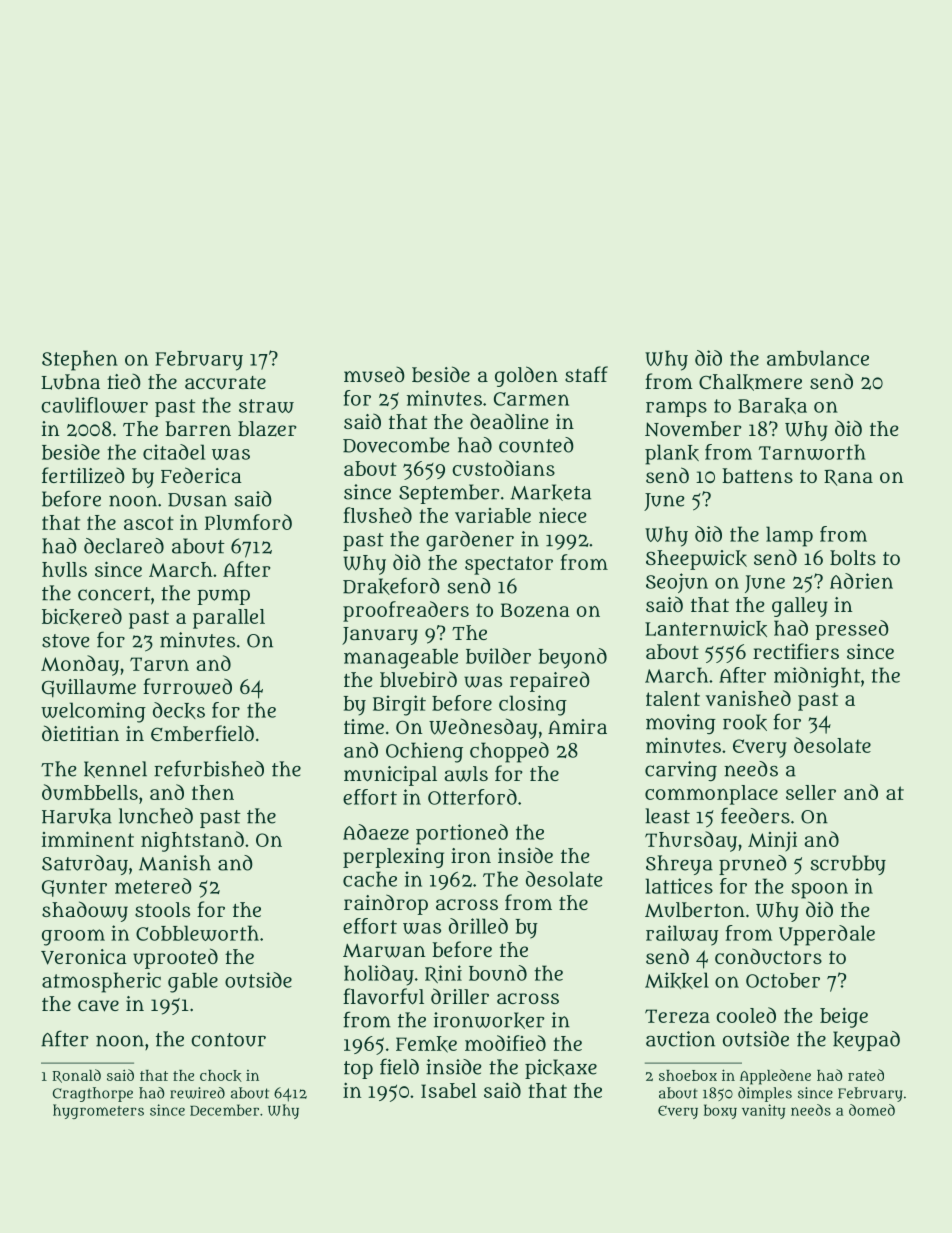 The image size is (952, 1233). I want to click on barren, so click(198, 428).
